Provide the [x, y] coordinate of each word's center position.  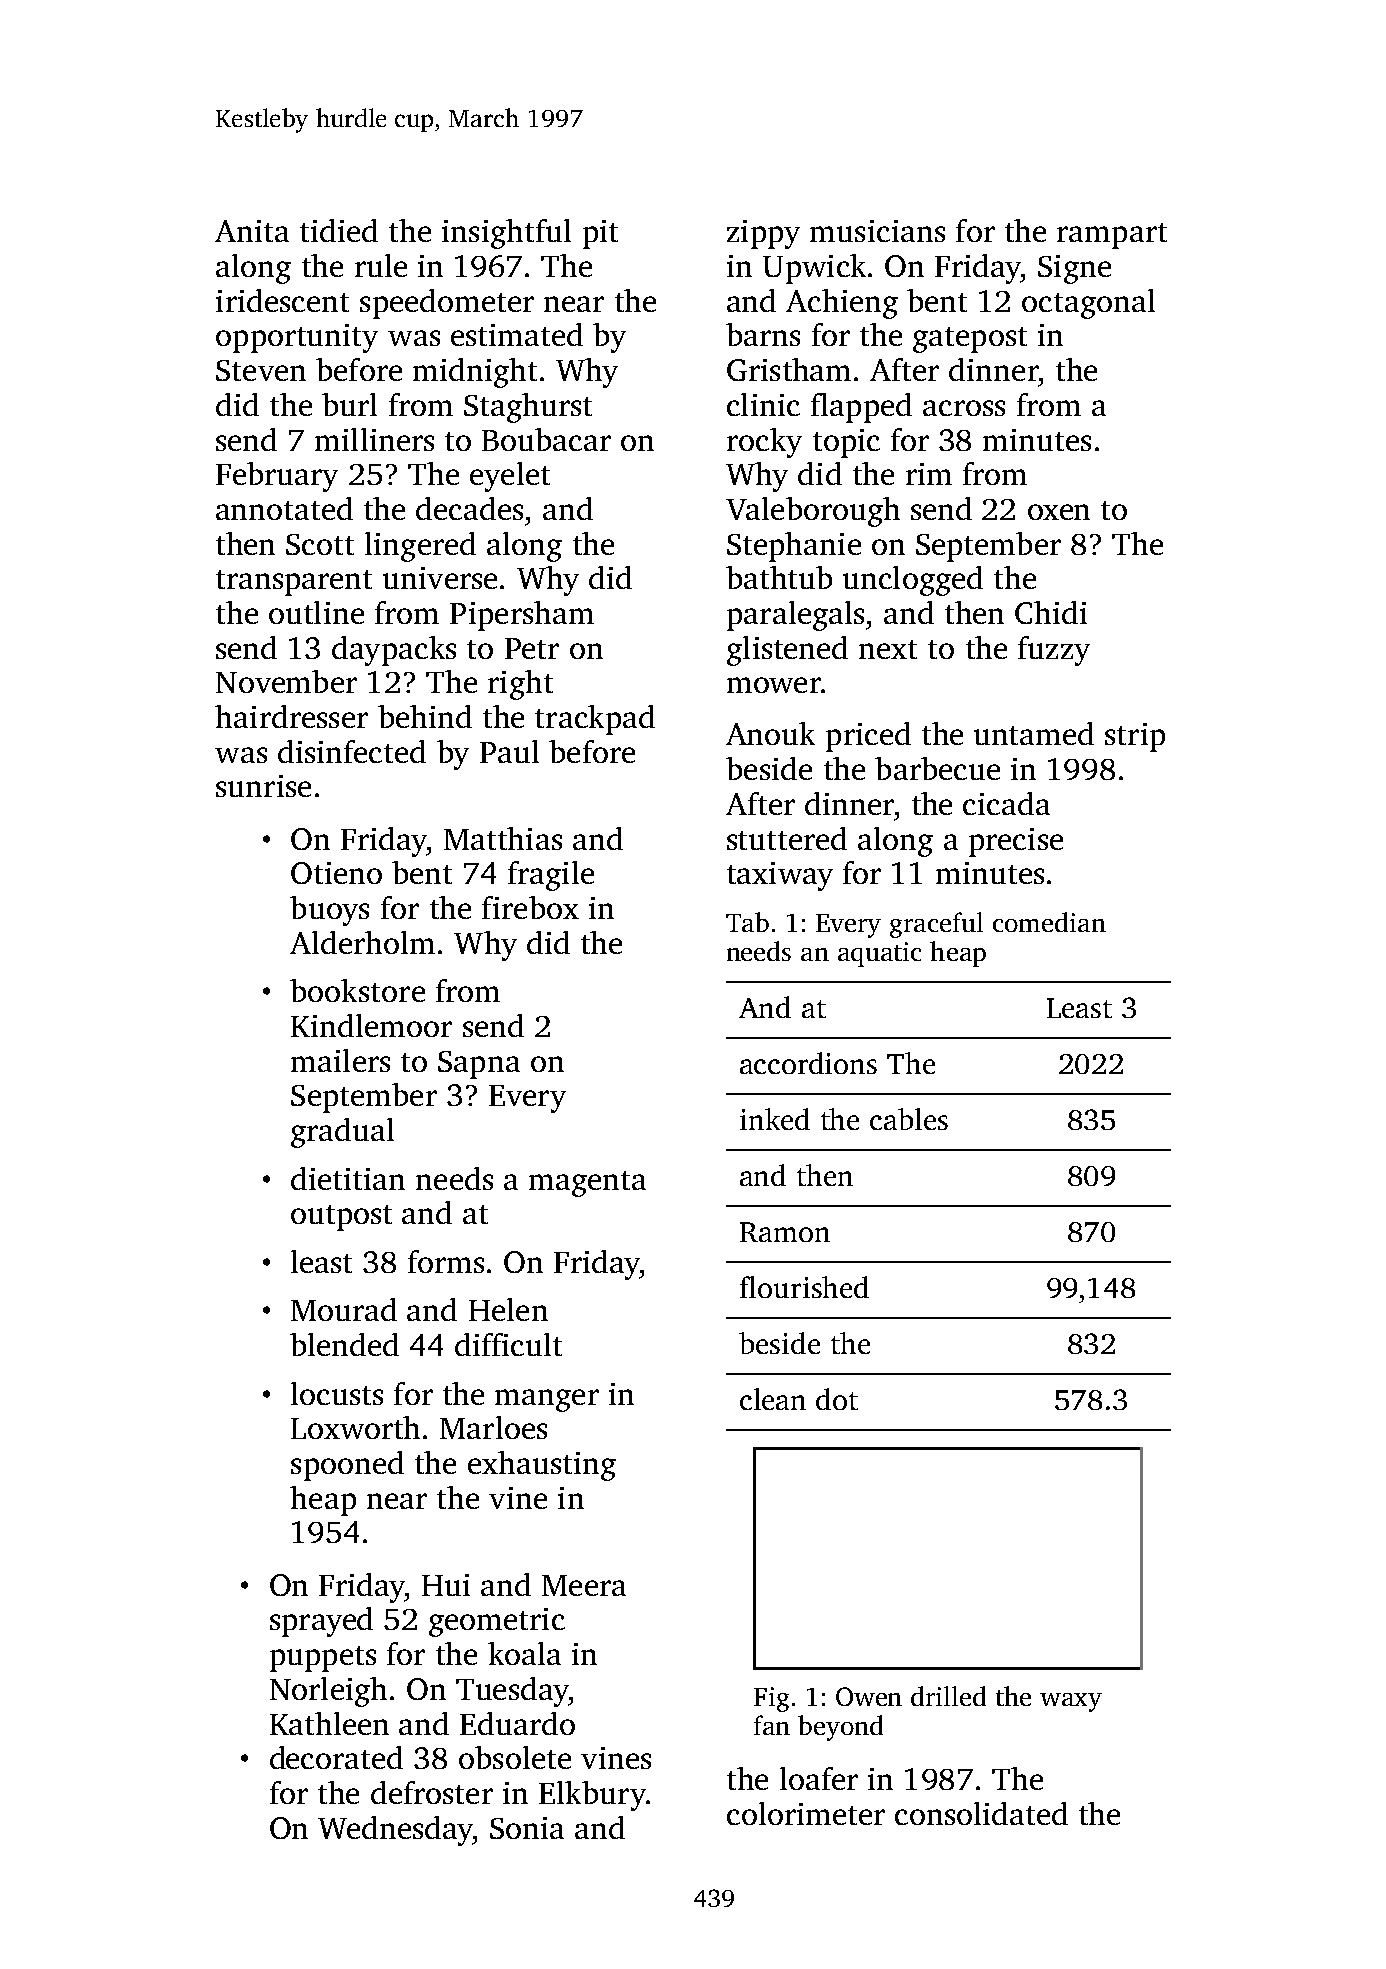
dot [837, 1399]
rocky [764, 443]
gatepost [970, 340]
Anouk [770, 733]
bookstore [357, 990]
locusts [337, 1393]
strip [1135, 737]
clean [773, 1399]
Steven [261, 370]
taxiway [780, 876]
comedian [1049, 922]
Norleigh [328, 1692]
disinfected [352, 751]
